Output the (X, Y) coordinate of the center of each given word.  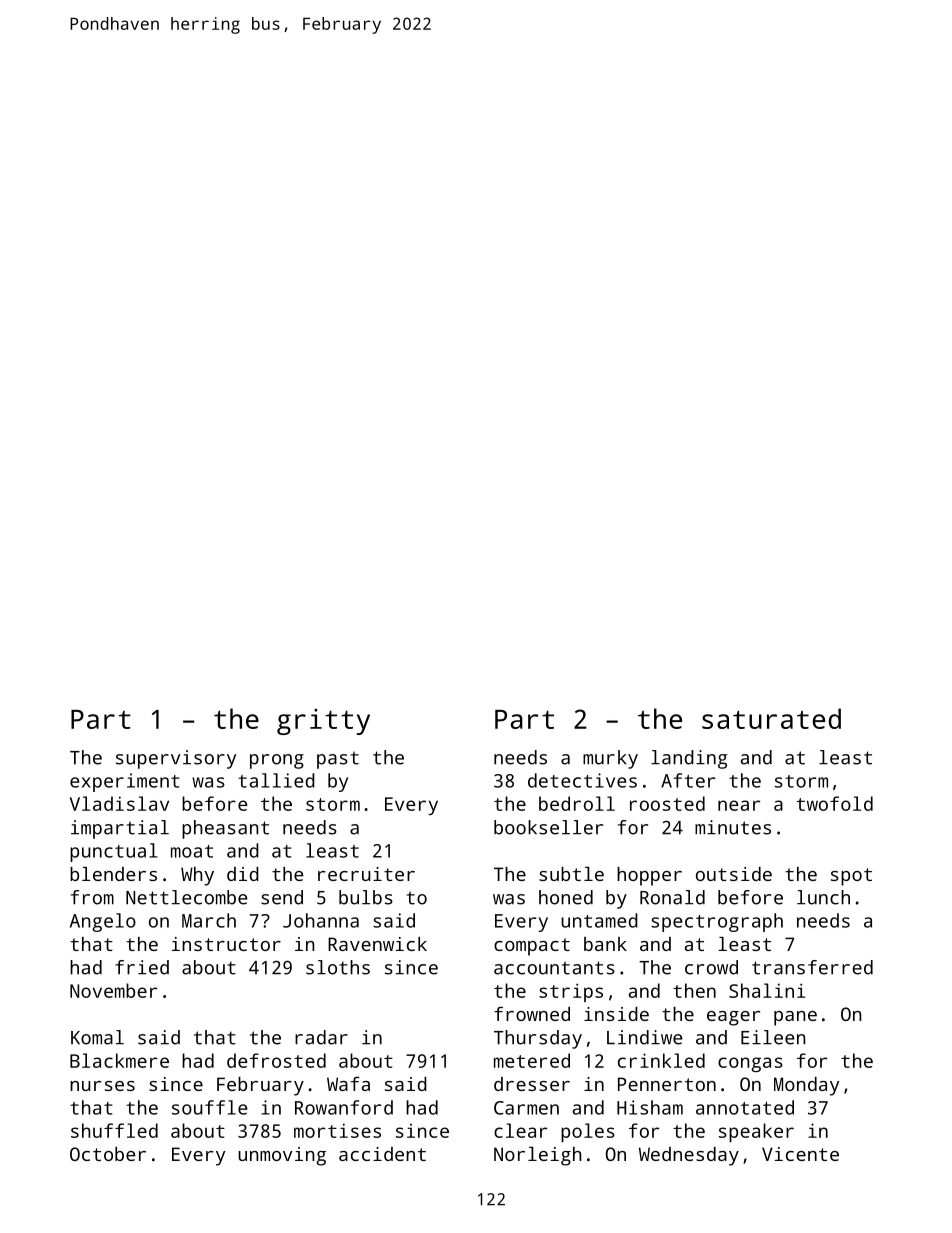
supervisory (176, 759)
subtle (571, 874)
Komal (97, 1037)
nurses (102, 1086)
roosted (667, 803)
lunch (823, 897)
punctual (114, 852)
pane (795, 1018)
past (338, 760)
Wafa (348, 1083)
